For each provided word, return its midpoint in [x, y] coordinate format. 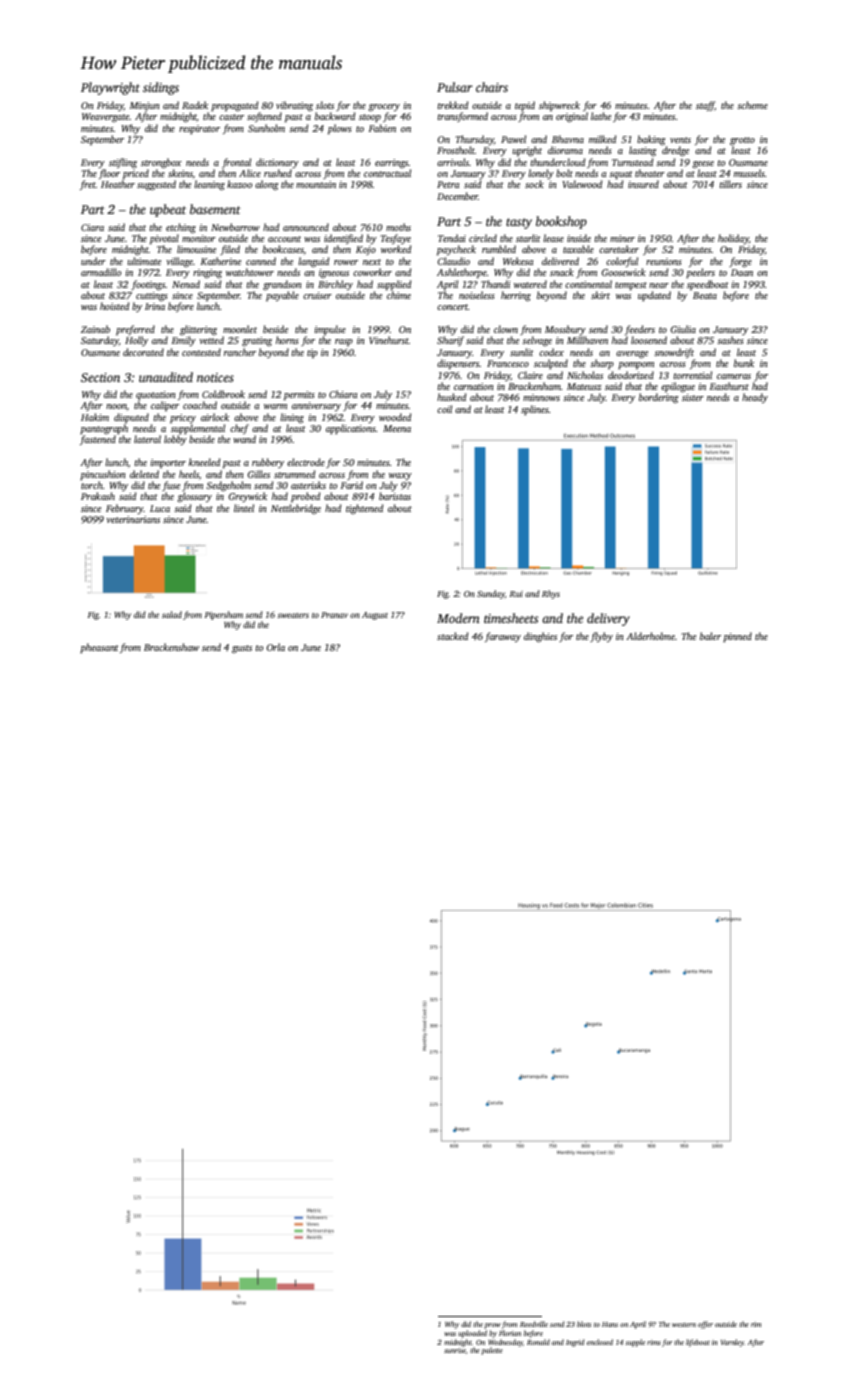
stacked [452, 636]
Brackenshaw [171, 647]
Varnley [732, 1343]
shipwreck [559, 106]
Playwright [110, 88]
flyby [601, 637]
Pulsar [455, 87]
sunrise [455, 1350]
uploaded [472, 1334]
